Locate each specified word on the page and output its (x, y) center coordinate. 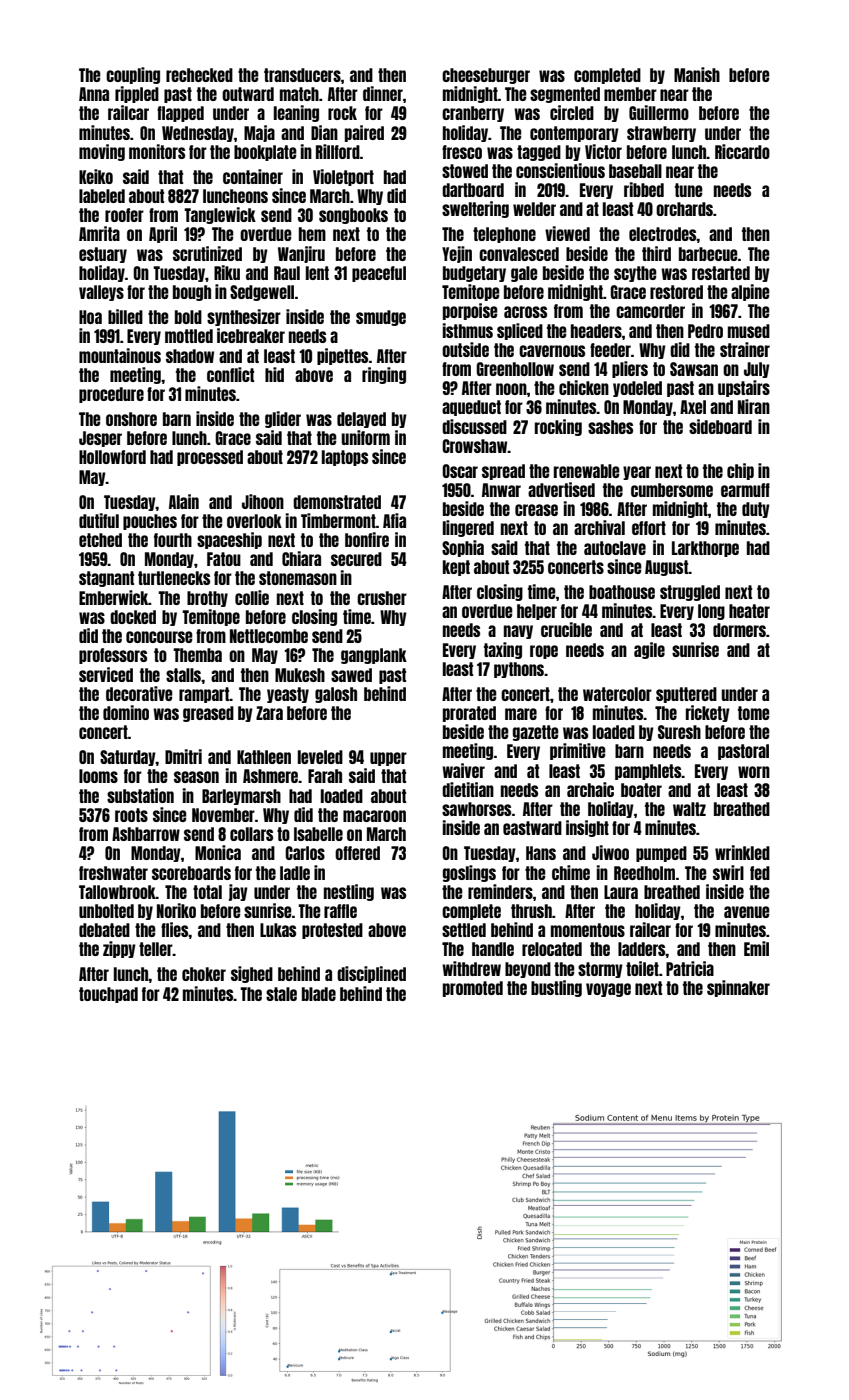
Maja (259, 133)
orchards (684, 209)
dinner (383, 93)
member (630, 94)
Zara (269, 713)
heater (749, 611)
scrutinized (207, 253)
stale (281, 994)
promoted (473, 989)
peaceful (379, 274)
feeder (610, 350)
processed (210, 458)
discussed (474, 426)
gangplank (374, 656)
